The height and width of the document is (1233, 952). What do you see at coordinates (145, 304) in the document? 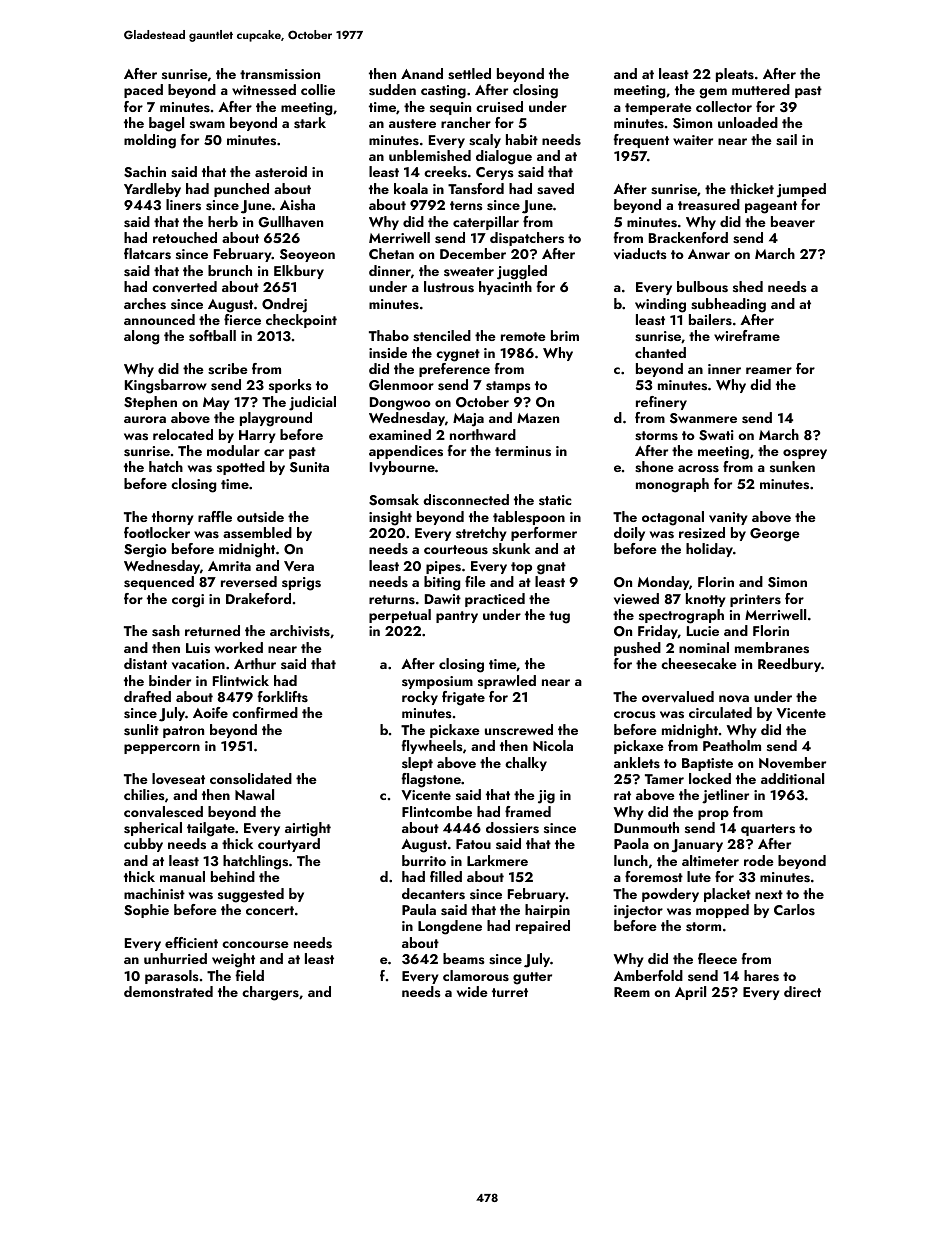
I see `arches` at bounding box center [145, 304].
